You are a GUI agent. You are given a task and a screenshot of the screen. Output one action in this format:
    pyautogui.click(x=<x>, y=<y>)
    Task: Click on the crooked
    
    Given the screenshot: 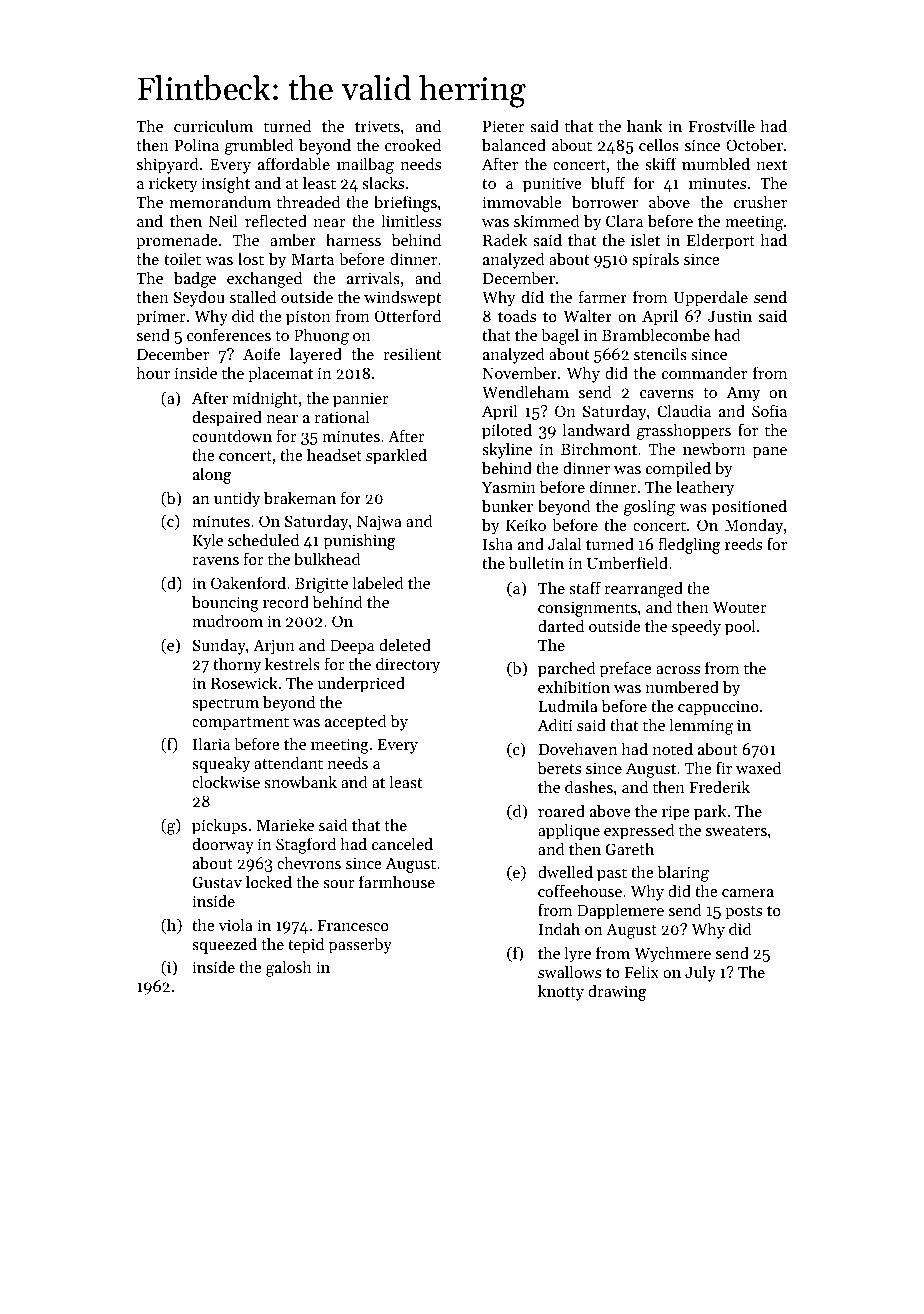 What is the action you would take?
    pyautogui.click(x=413, y=144)
